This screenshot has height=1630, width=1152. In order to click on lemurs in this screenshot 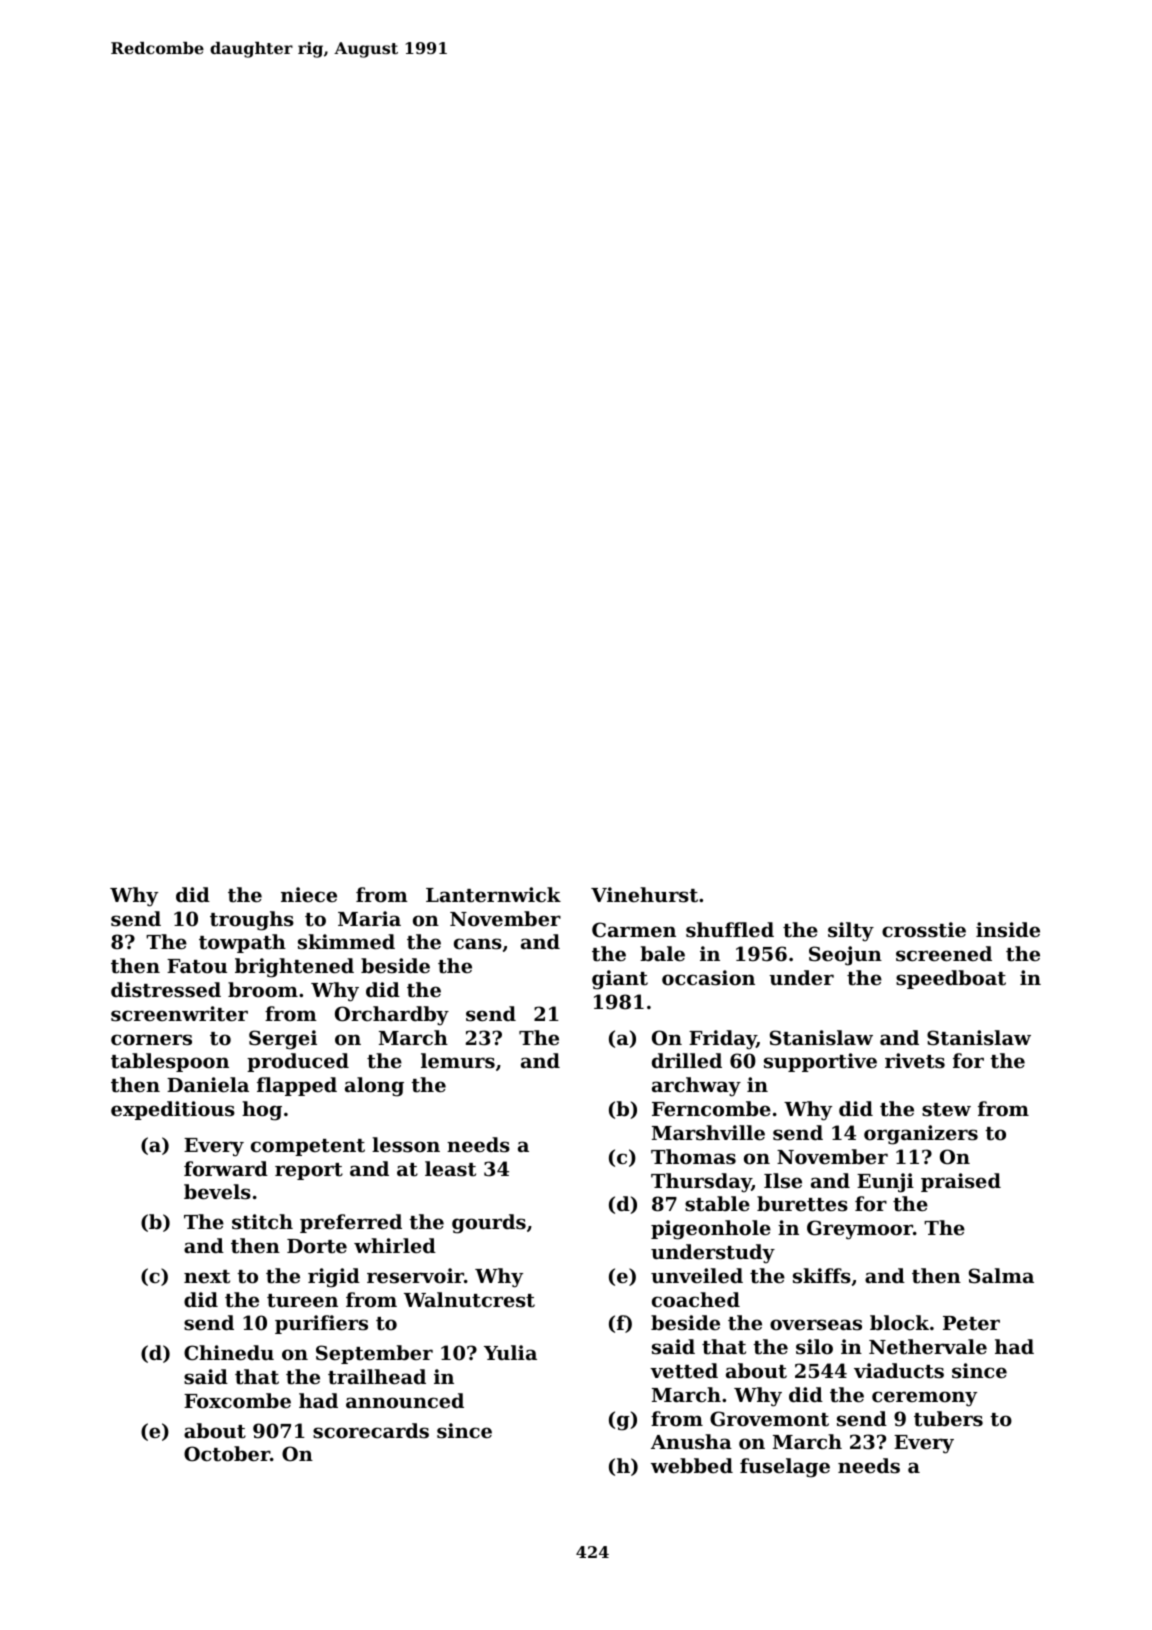, I will do `click(458, 1061)`.
